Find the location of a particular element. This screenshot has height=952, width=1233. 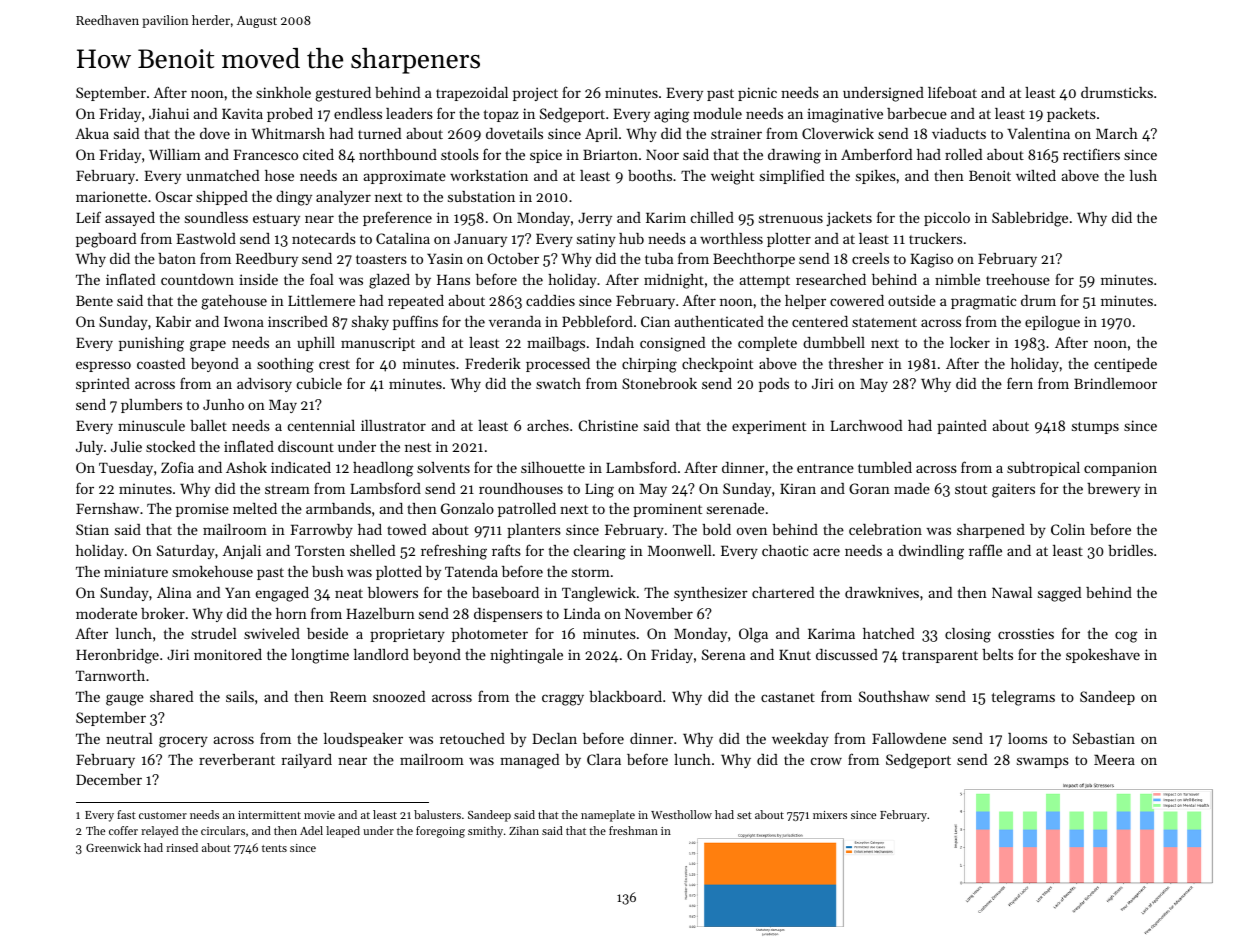

centipede is located at coordinates (1125, 365).
